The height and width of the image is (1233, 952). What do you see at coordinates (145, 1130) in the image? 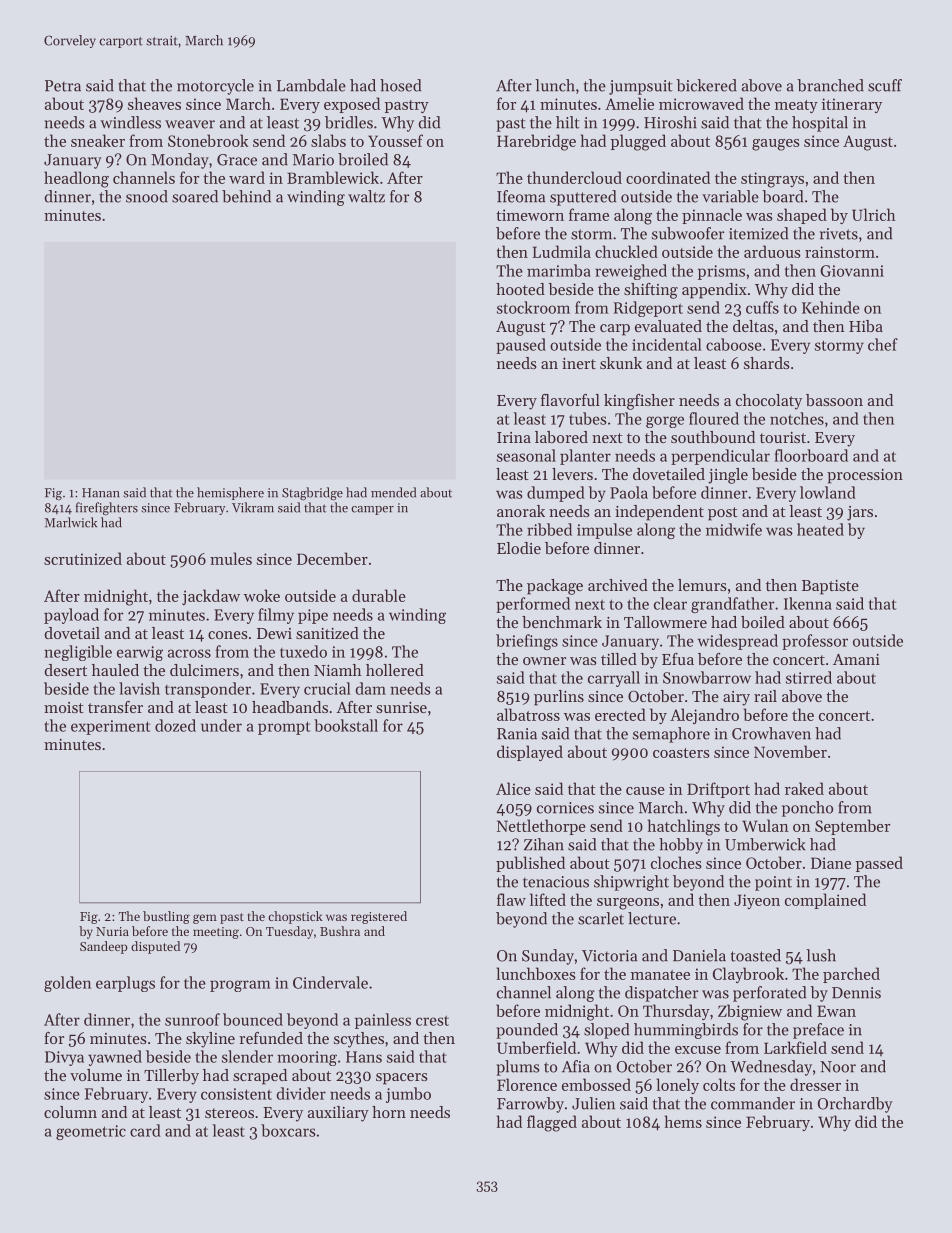
I see `card` at bounding box center [145, 1130].
